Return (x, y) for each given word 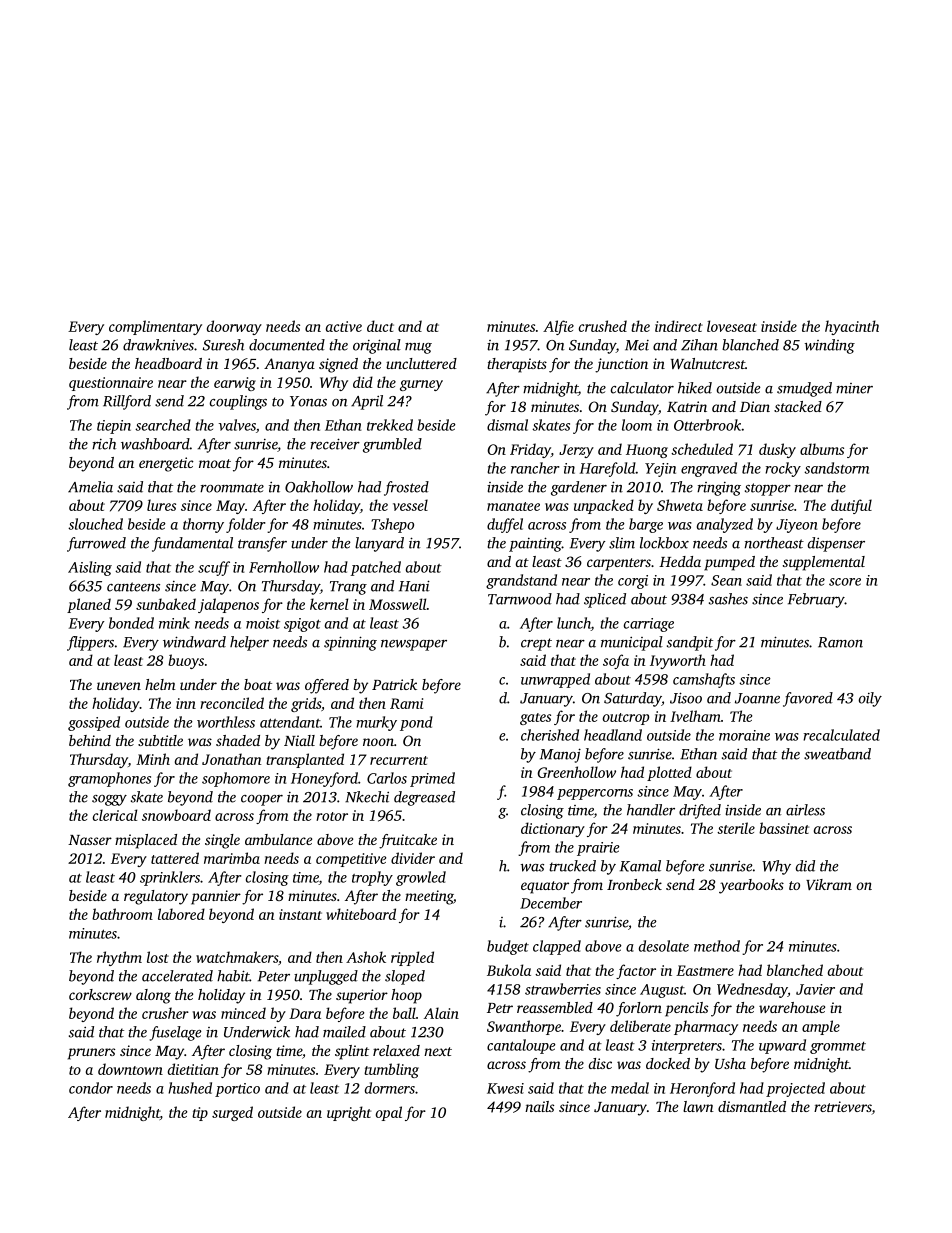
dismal (507, 425)
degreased (424, 798)
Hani (414, 586)
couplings (238, 402)
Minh (153, 759)
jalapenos (228, 605)
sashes (728, 599)
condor (91, 1088)
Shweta (680, 505)
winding (830, 346)
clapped (557, 947)
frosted (406, 488)
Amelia (90, 487)
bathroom (122, 914)
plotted (669, 773)
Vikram (829, 884)
